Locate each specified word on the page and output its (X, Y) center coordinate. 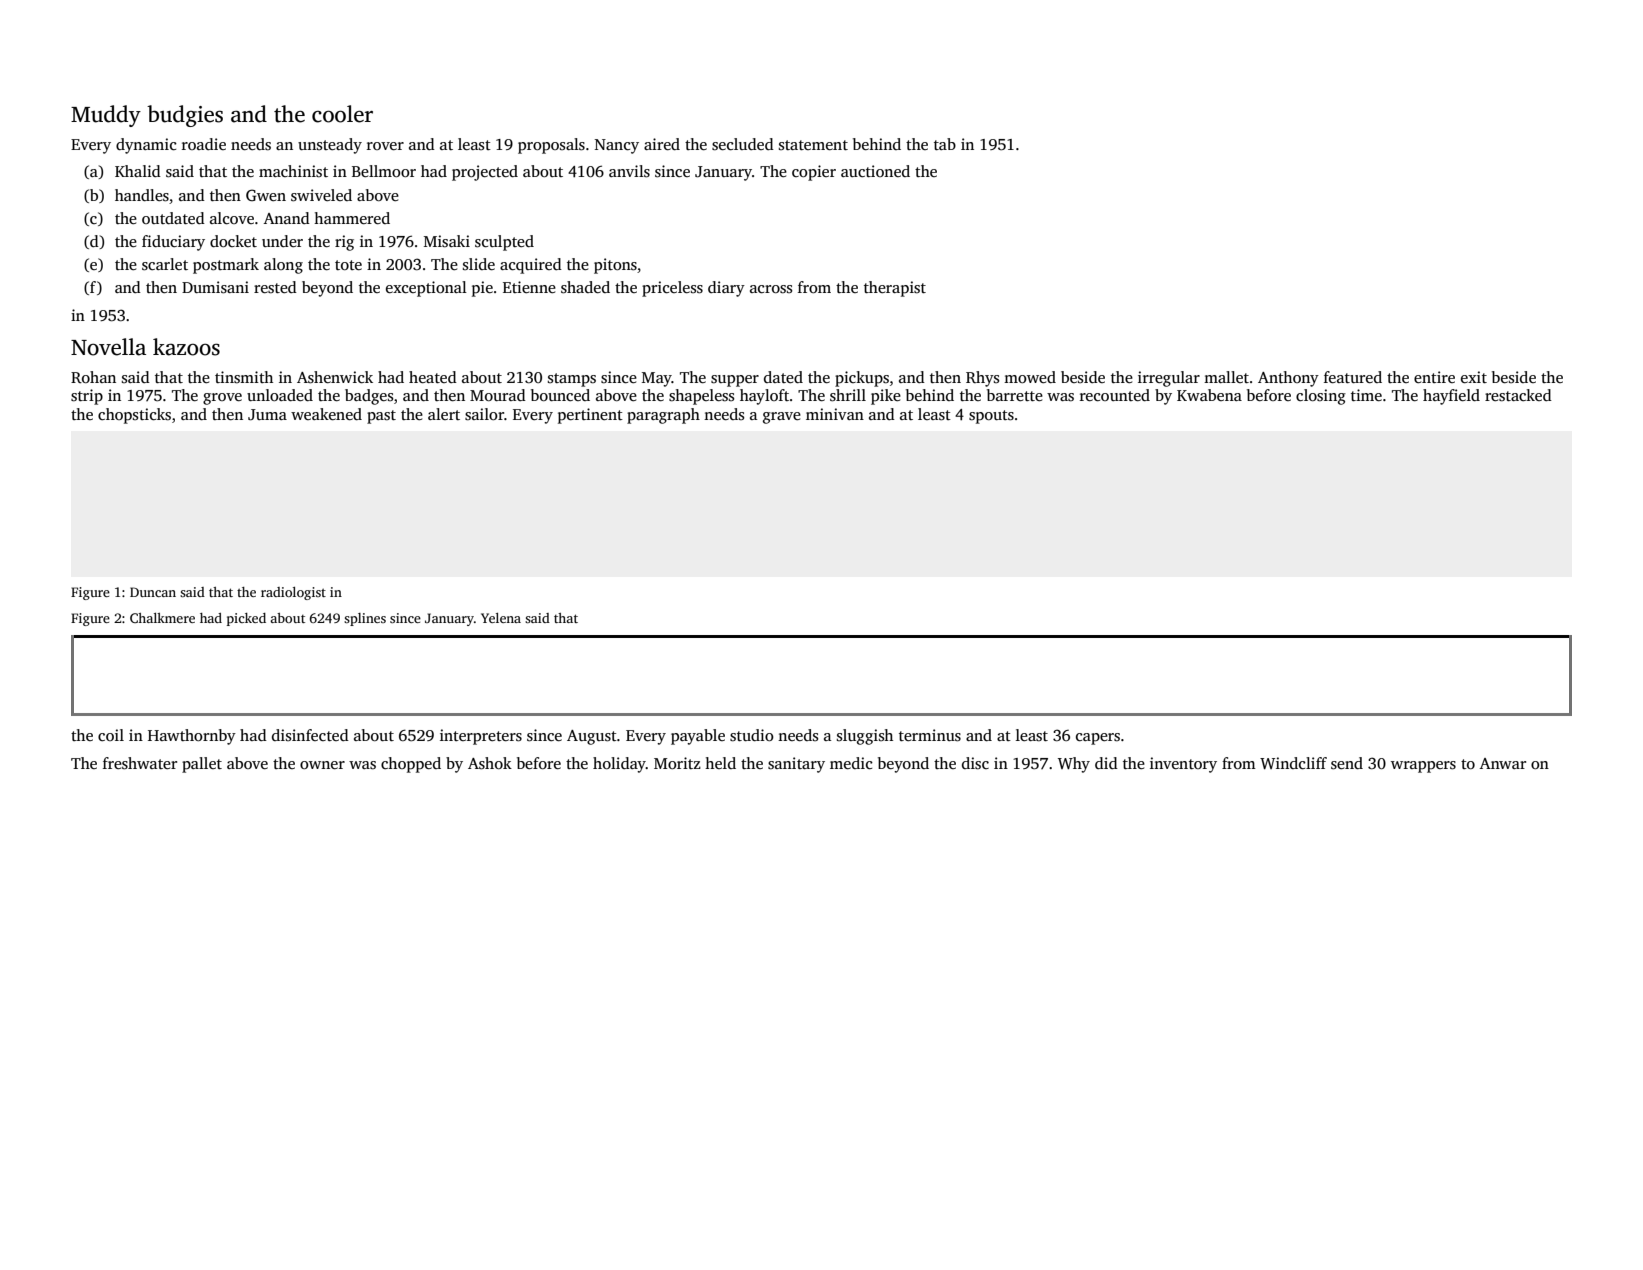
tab (945, 144)
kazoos (186, 347)
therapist (895, 289)
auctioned (875, 171)
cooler (342, 114)
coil (111, 735)
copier (814, 173)
